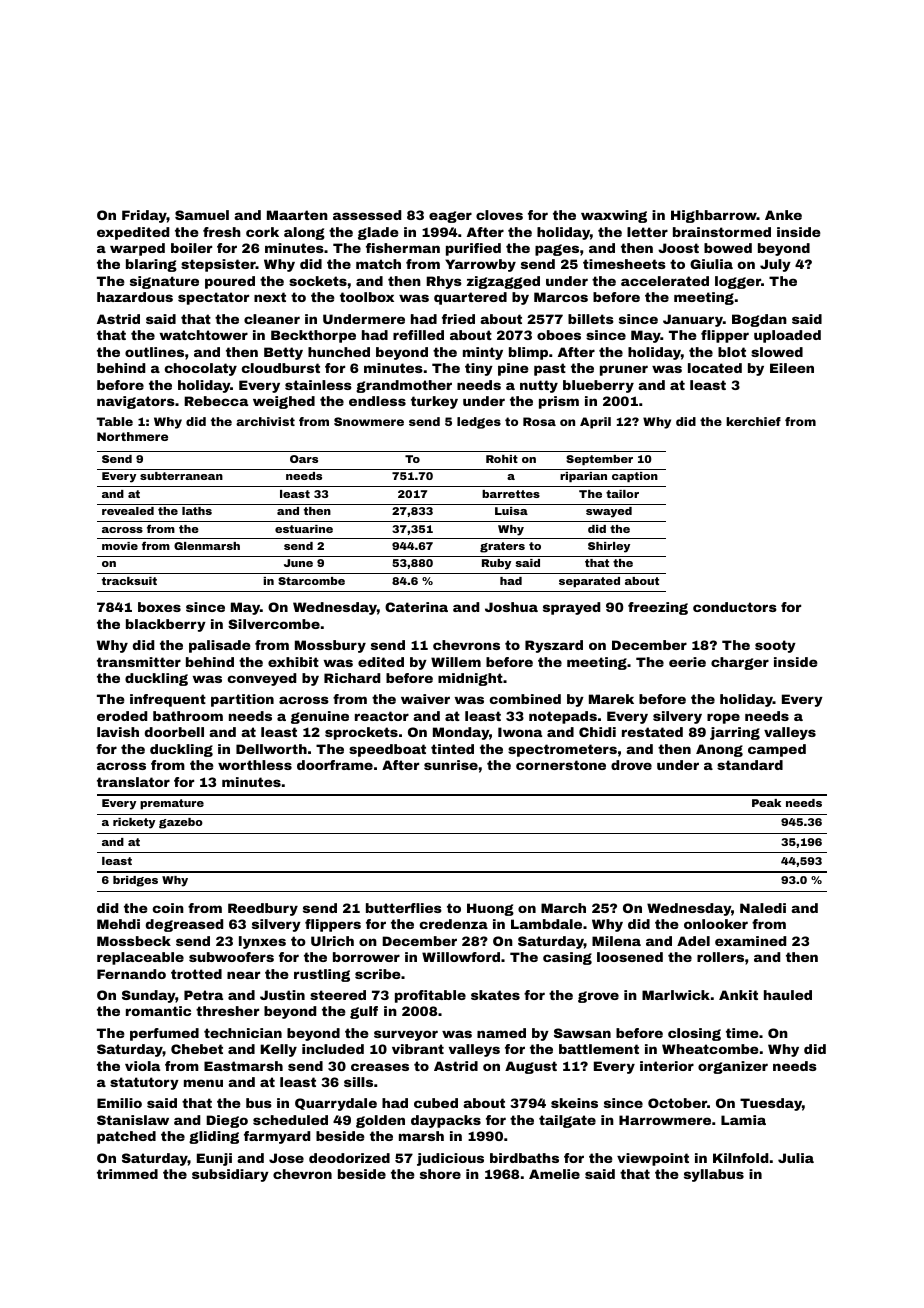 The image size is (924, 1308). What do you see at coordinates (667, 1066) in the screenshot?
I see `interior` at bounding box center [667, 1066].
